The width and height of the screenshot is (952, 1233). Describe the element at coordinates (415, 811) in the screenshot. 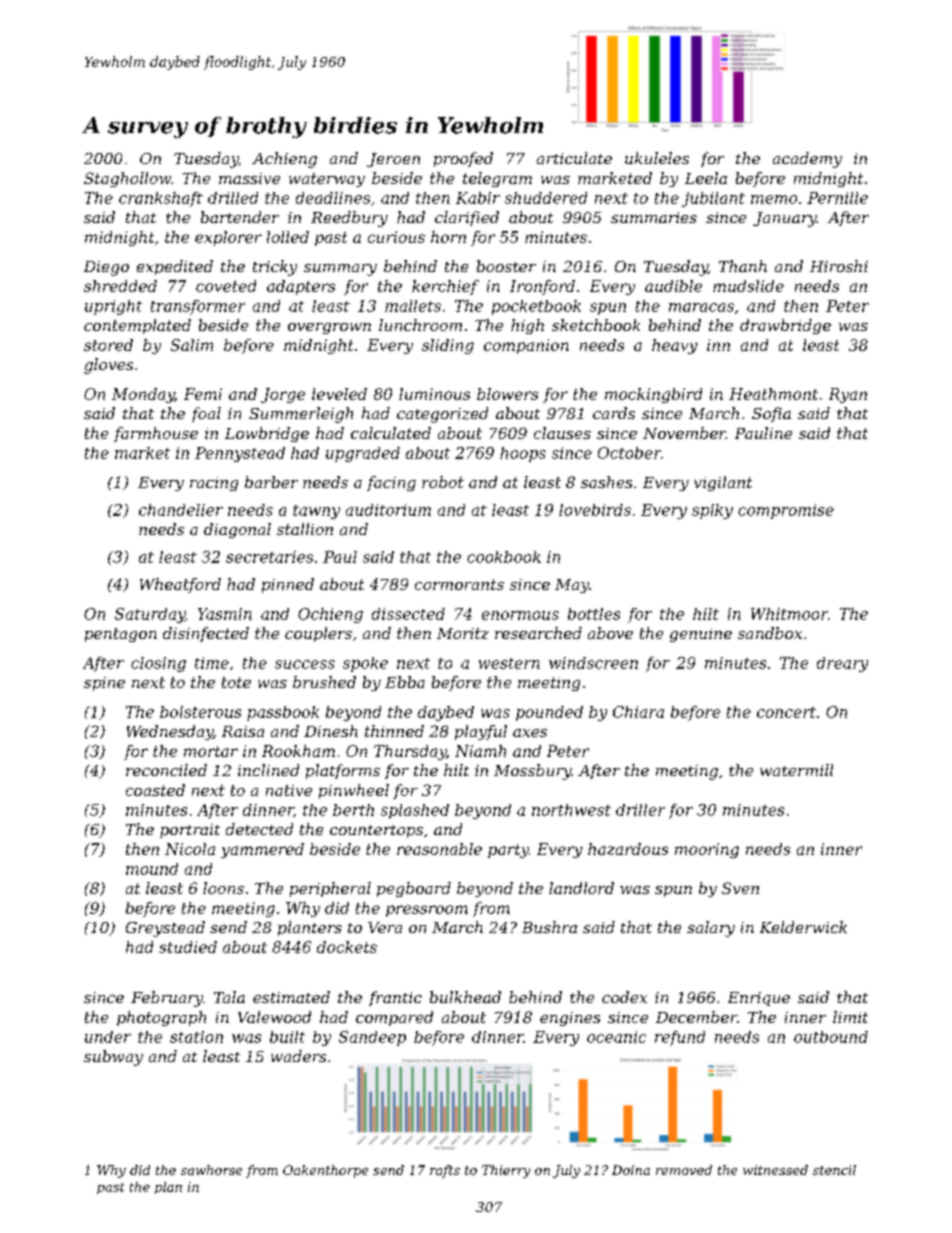

I see `splashed` at that location.
